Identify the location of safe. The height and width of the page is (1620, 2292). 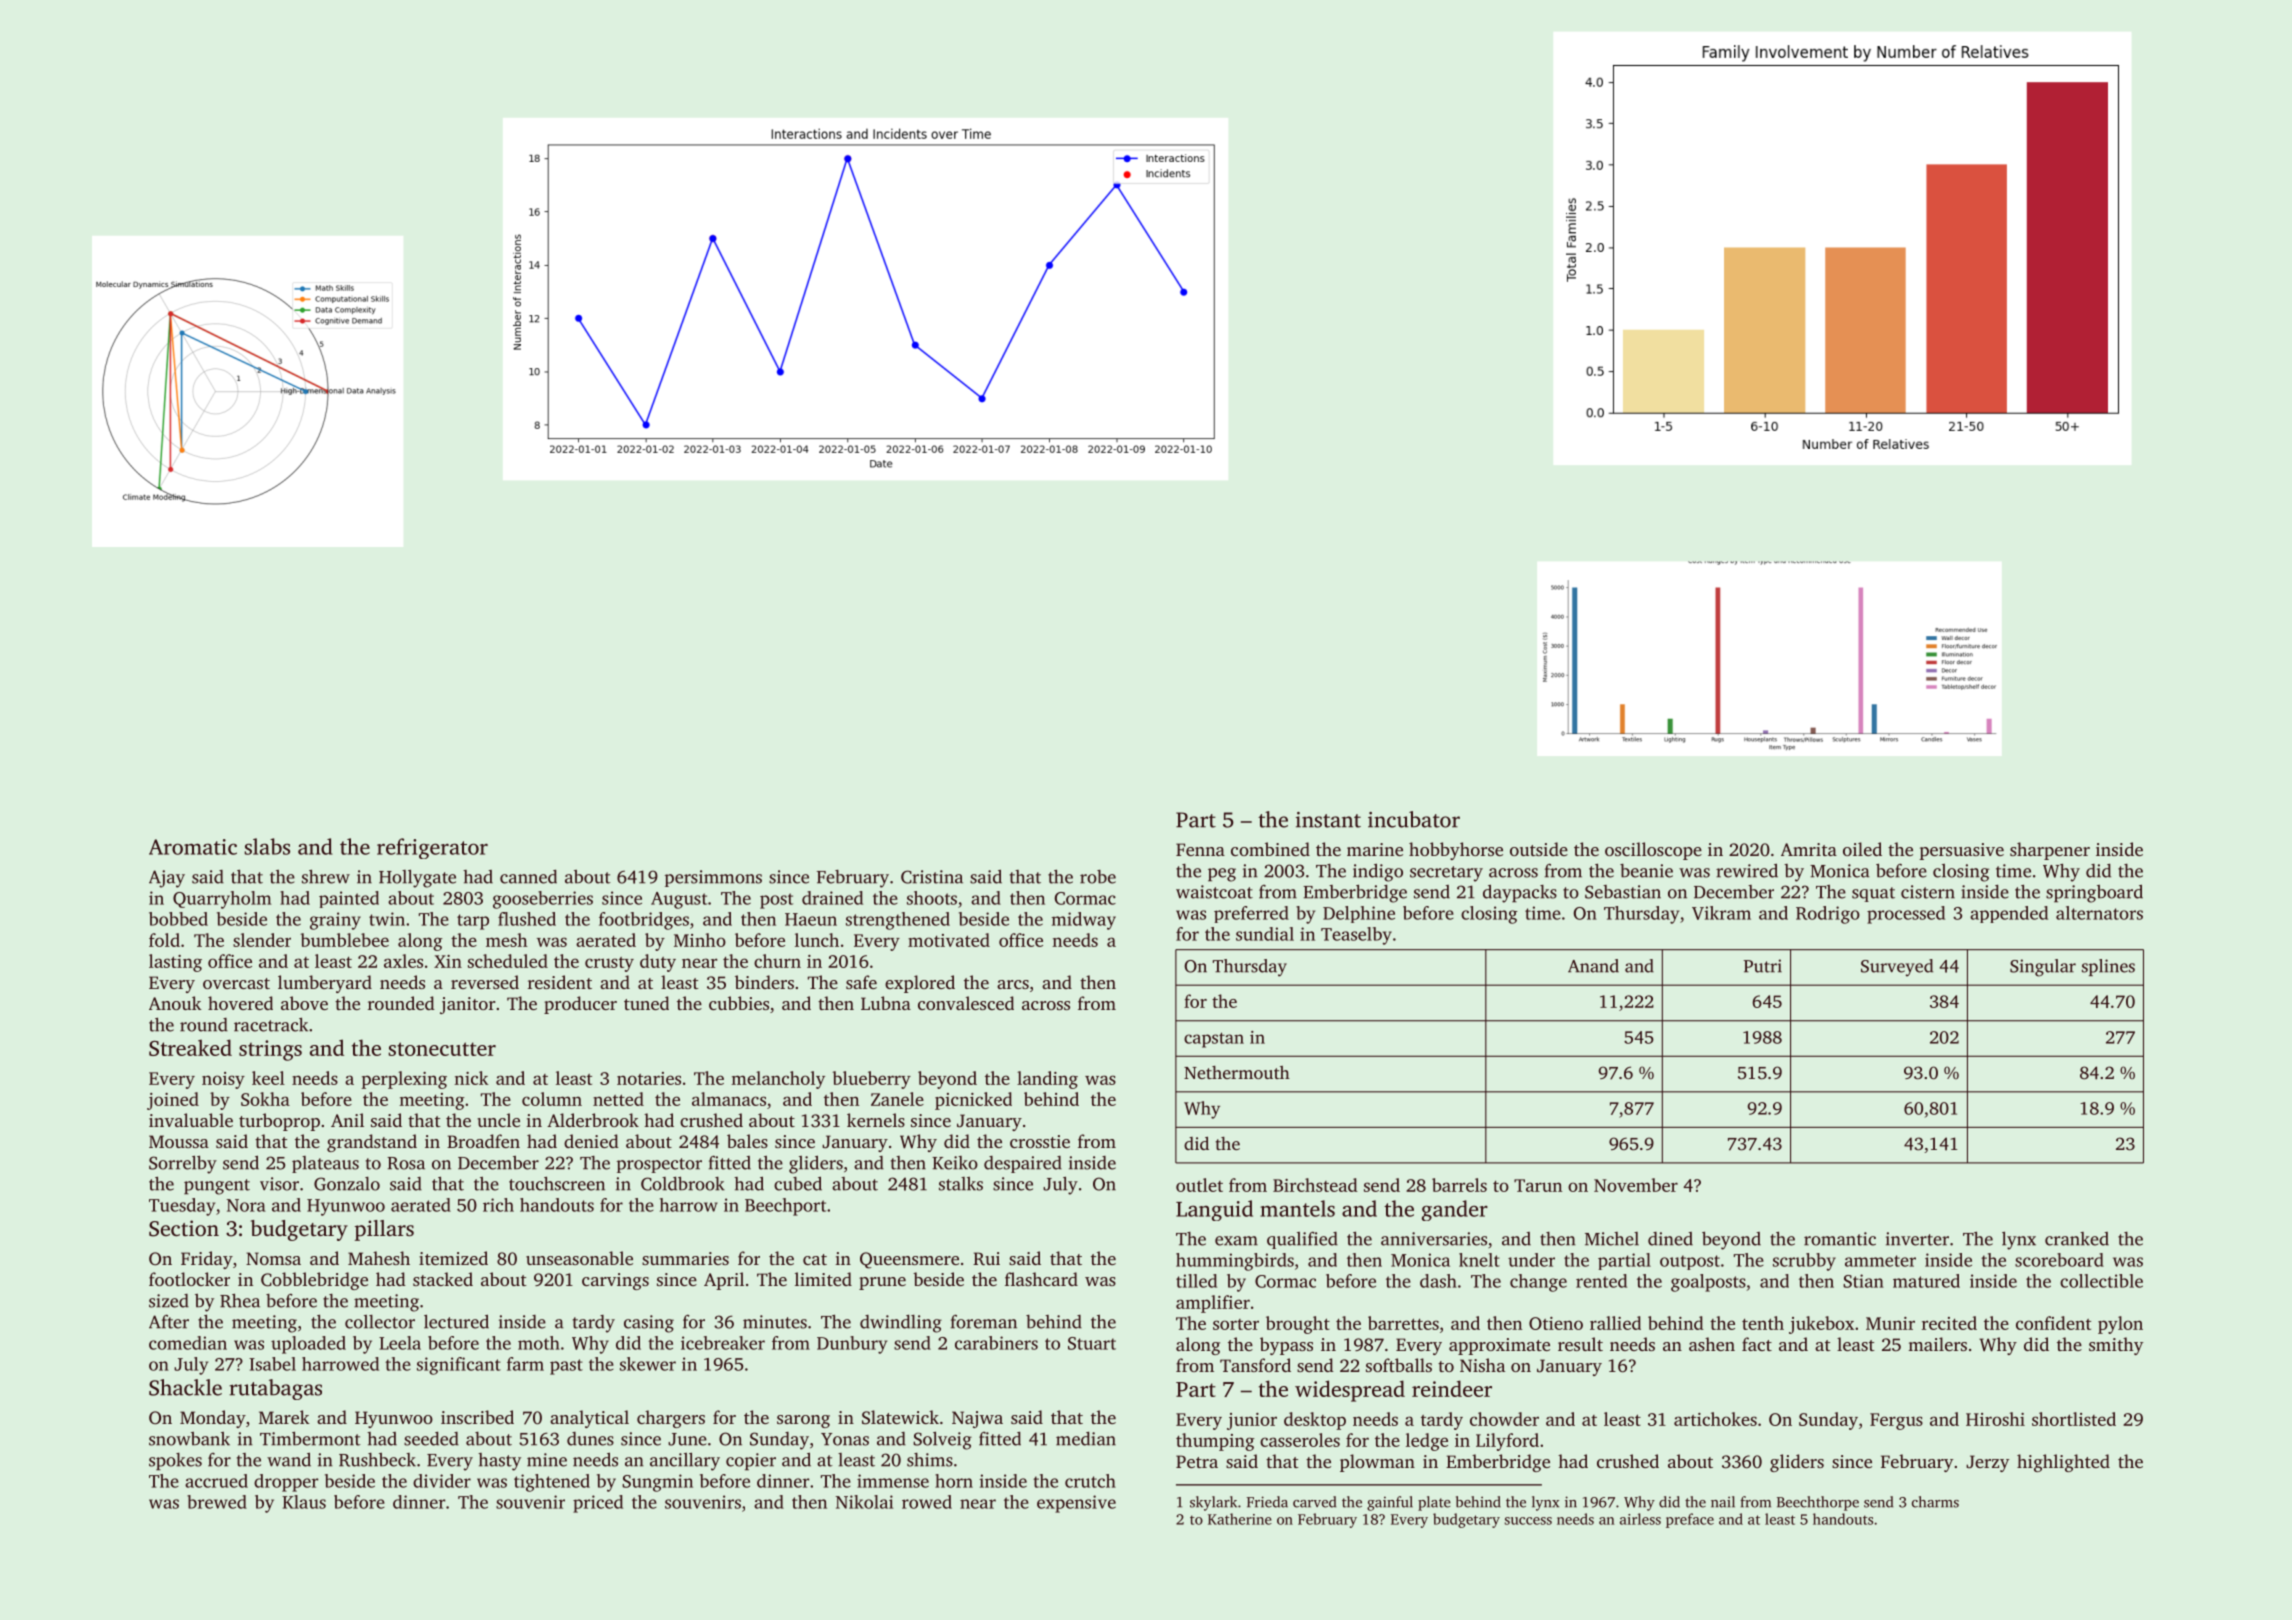
(861, 982).
